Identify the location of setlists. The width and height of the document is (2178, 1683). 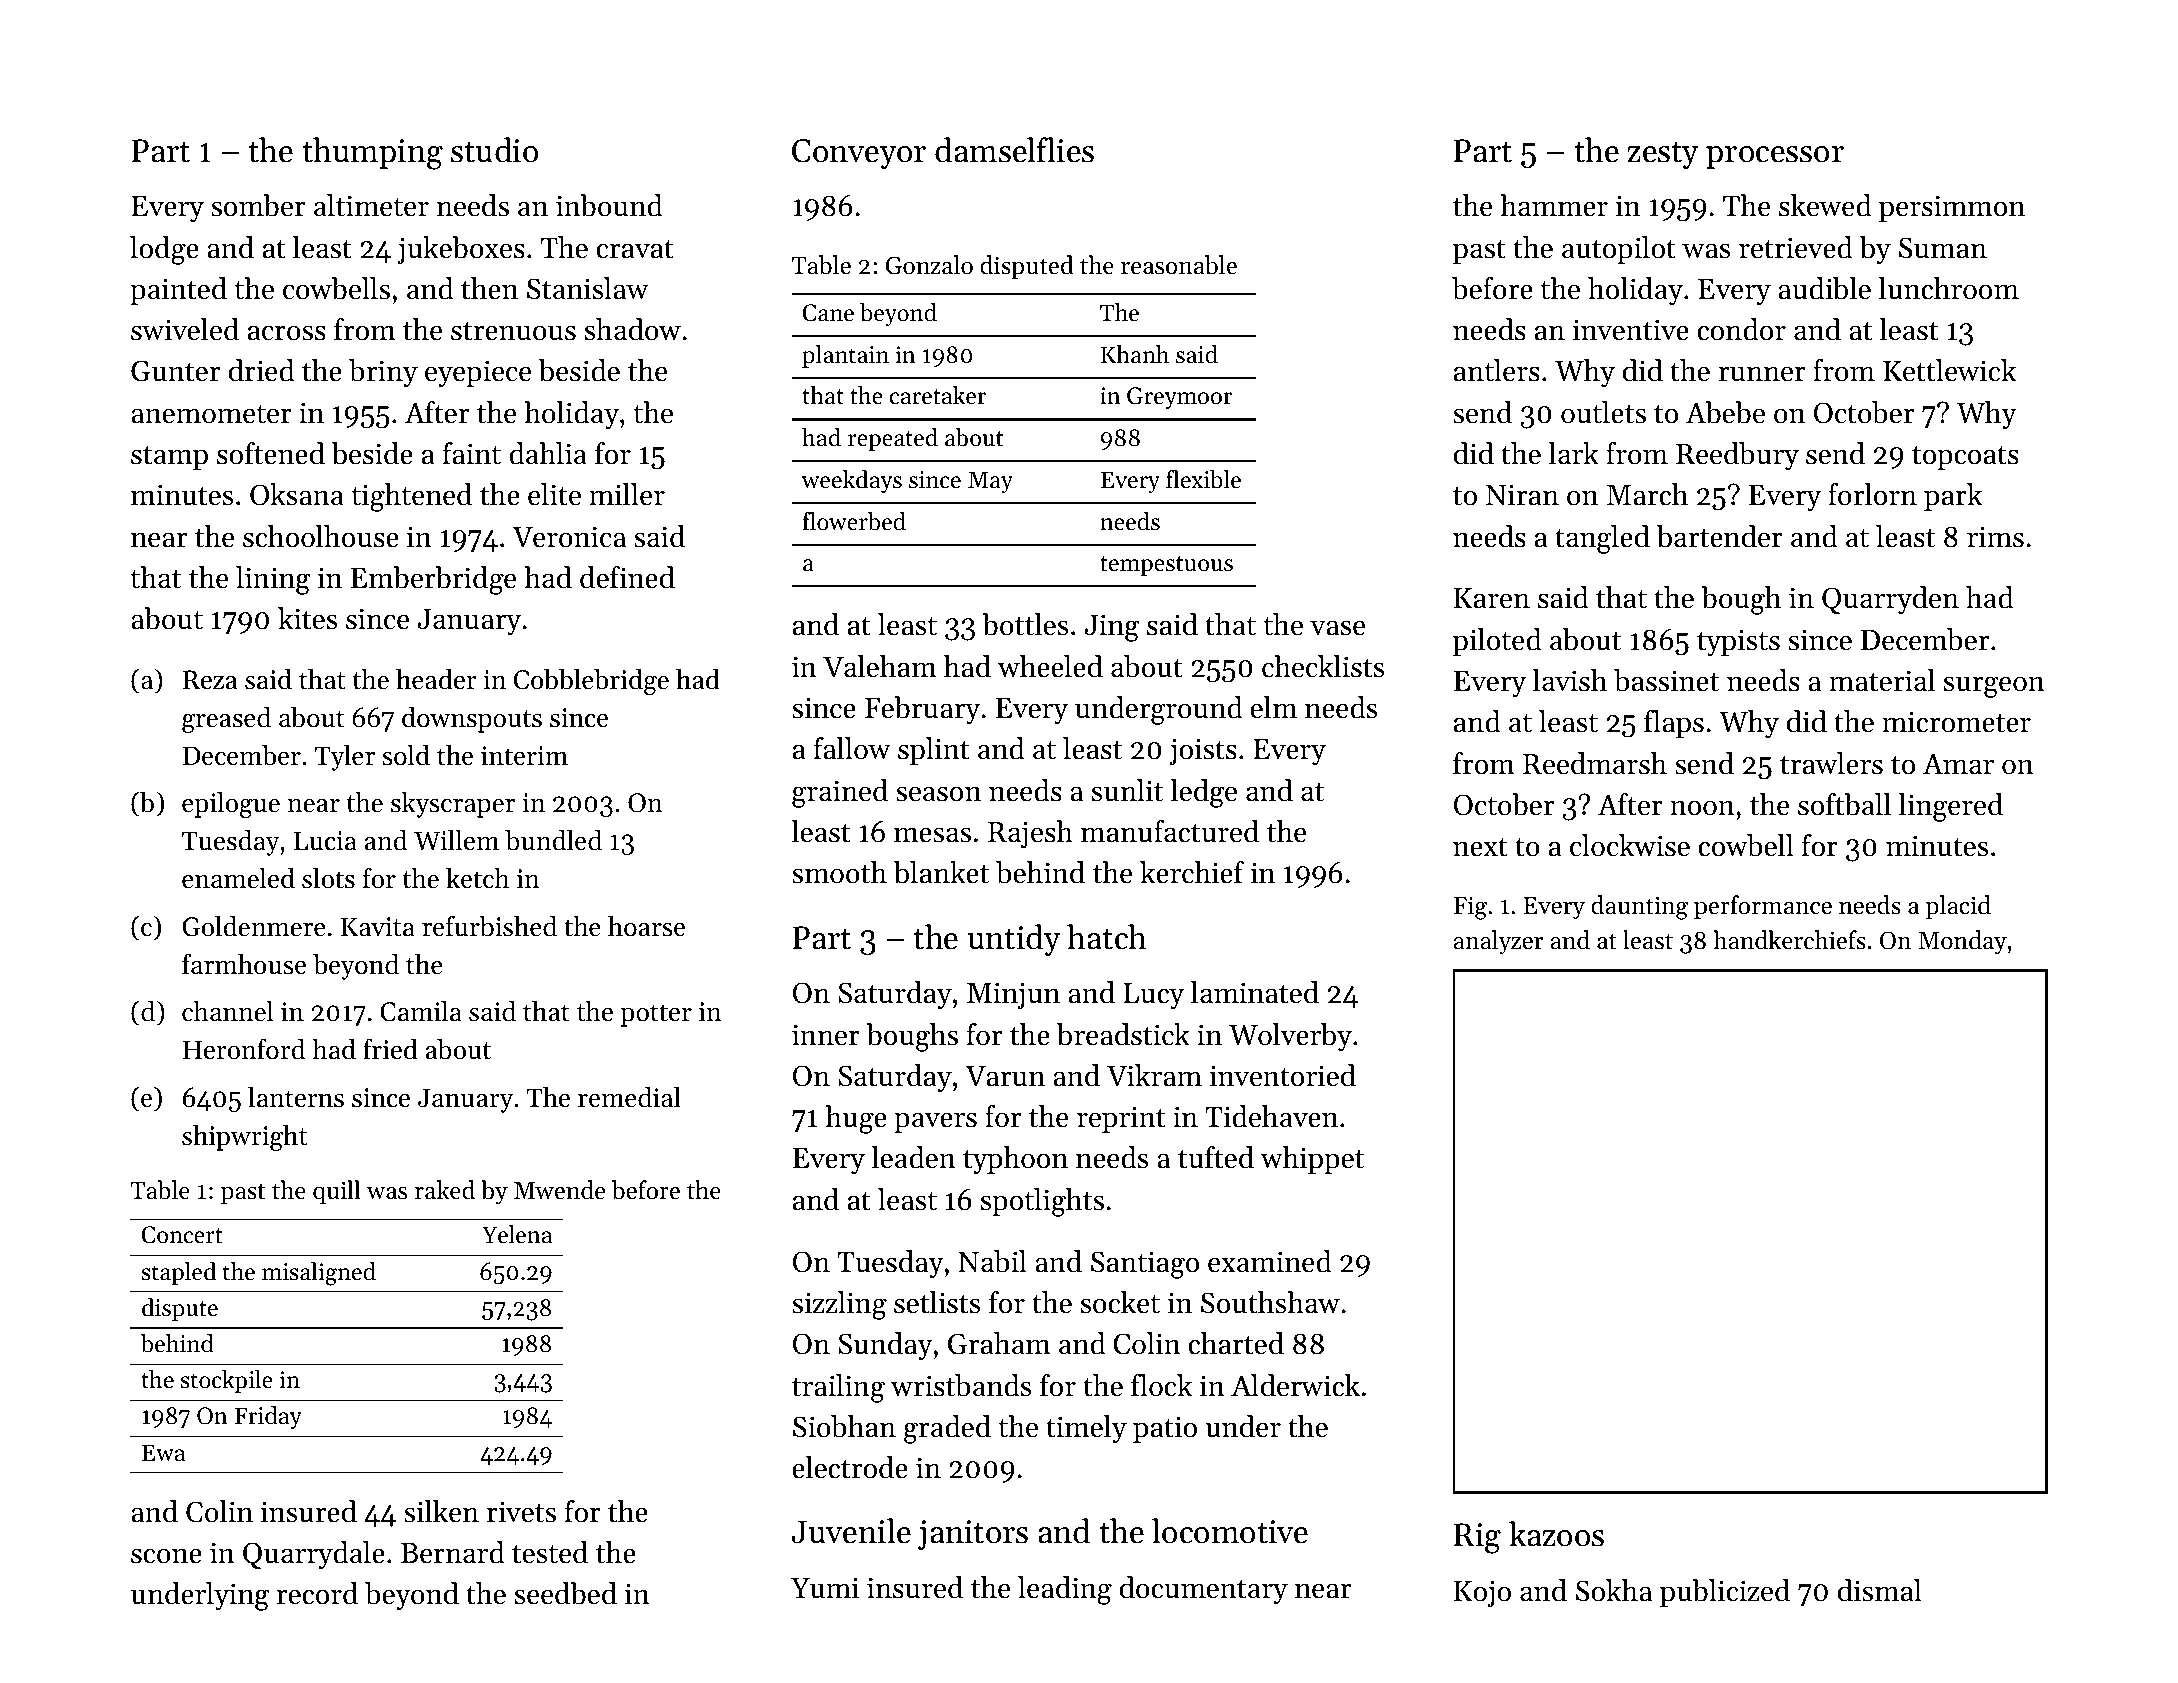
(937, 1302).
